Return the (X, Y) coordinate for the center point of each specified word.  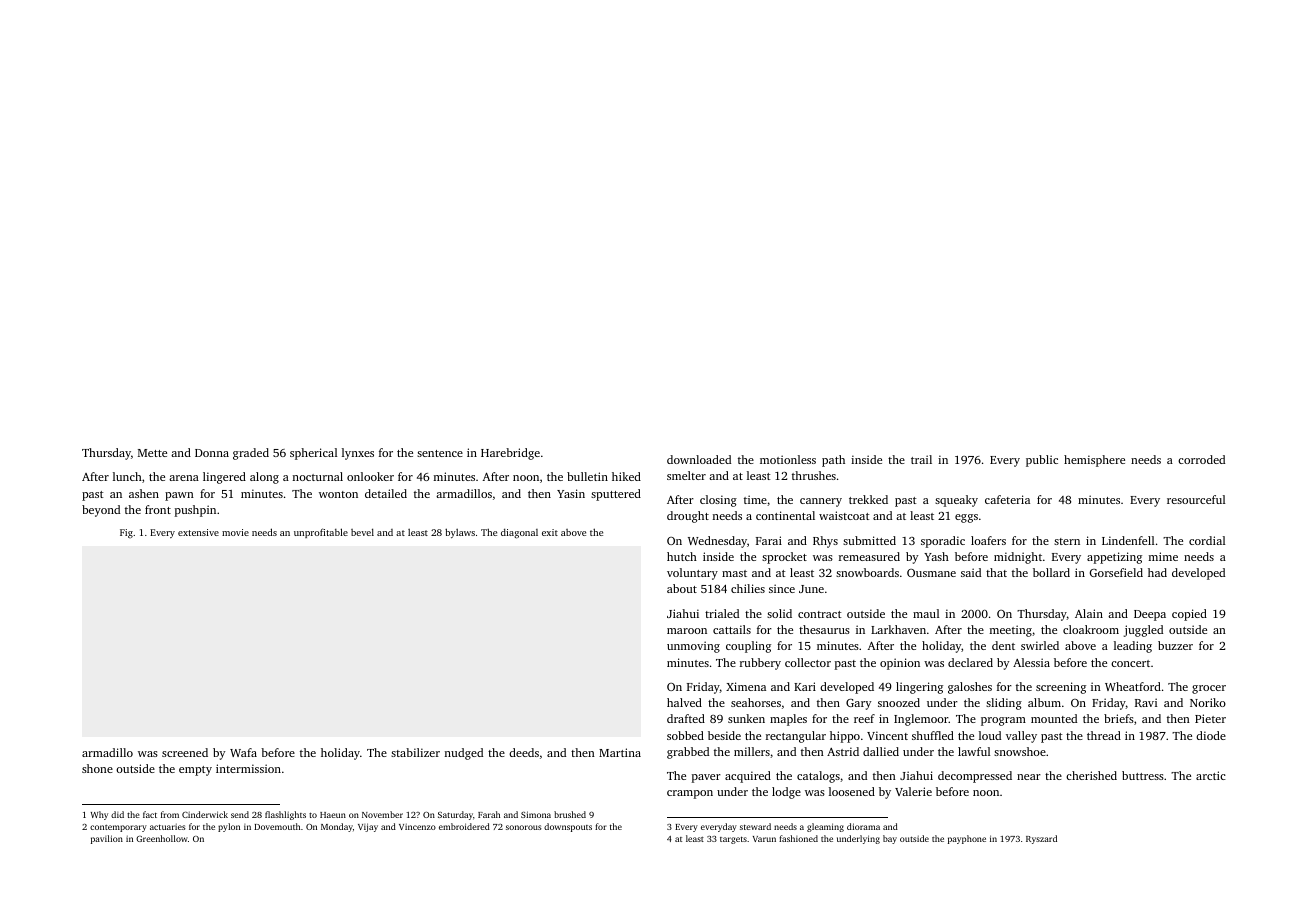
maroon (687, 631)
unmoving (693, 647)
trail (921, 459)
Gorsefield (1116, 572)
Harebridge (510, 454)
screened (185, 752)
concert (1130, 663)
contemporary (118, 828)
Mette (152, 453)
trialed (722, 613)
